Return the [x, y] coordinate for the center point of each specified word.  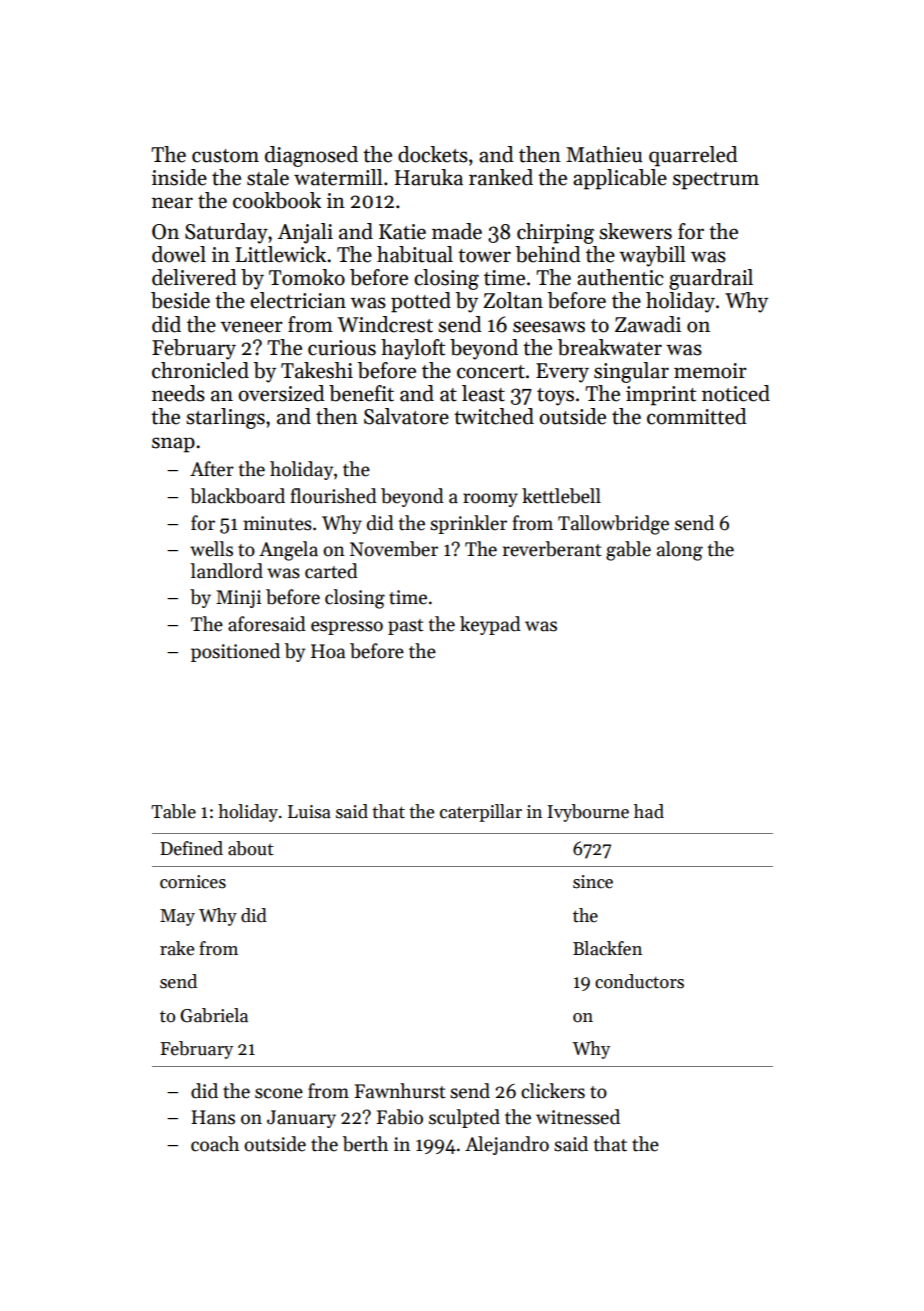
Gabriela [214, 1015]
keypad [490, 625]
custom [225, 156]
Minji [238, 599]
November [394, 549]
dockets [433, 154]
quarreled [693, 156]
